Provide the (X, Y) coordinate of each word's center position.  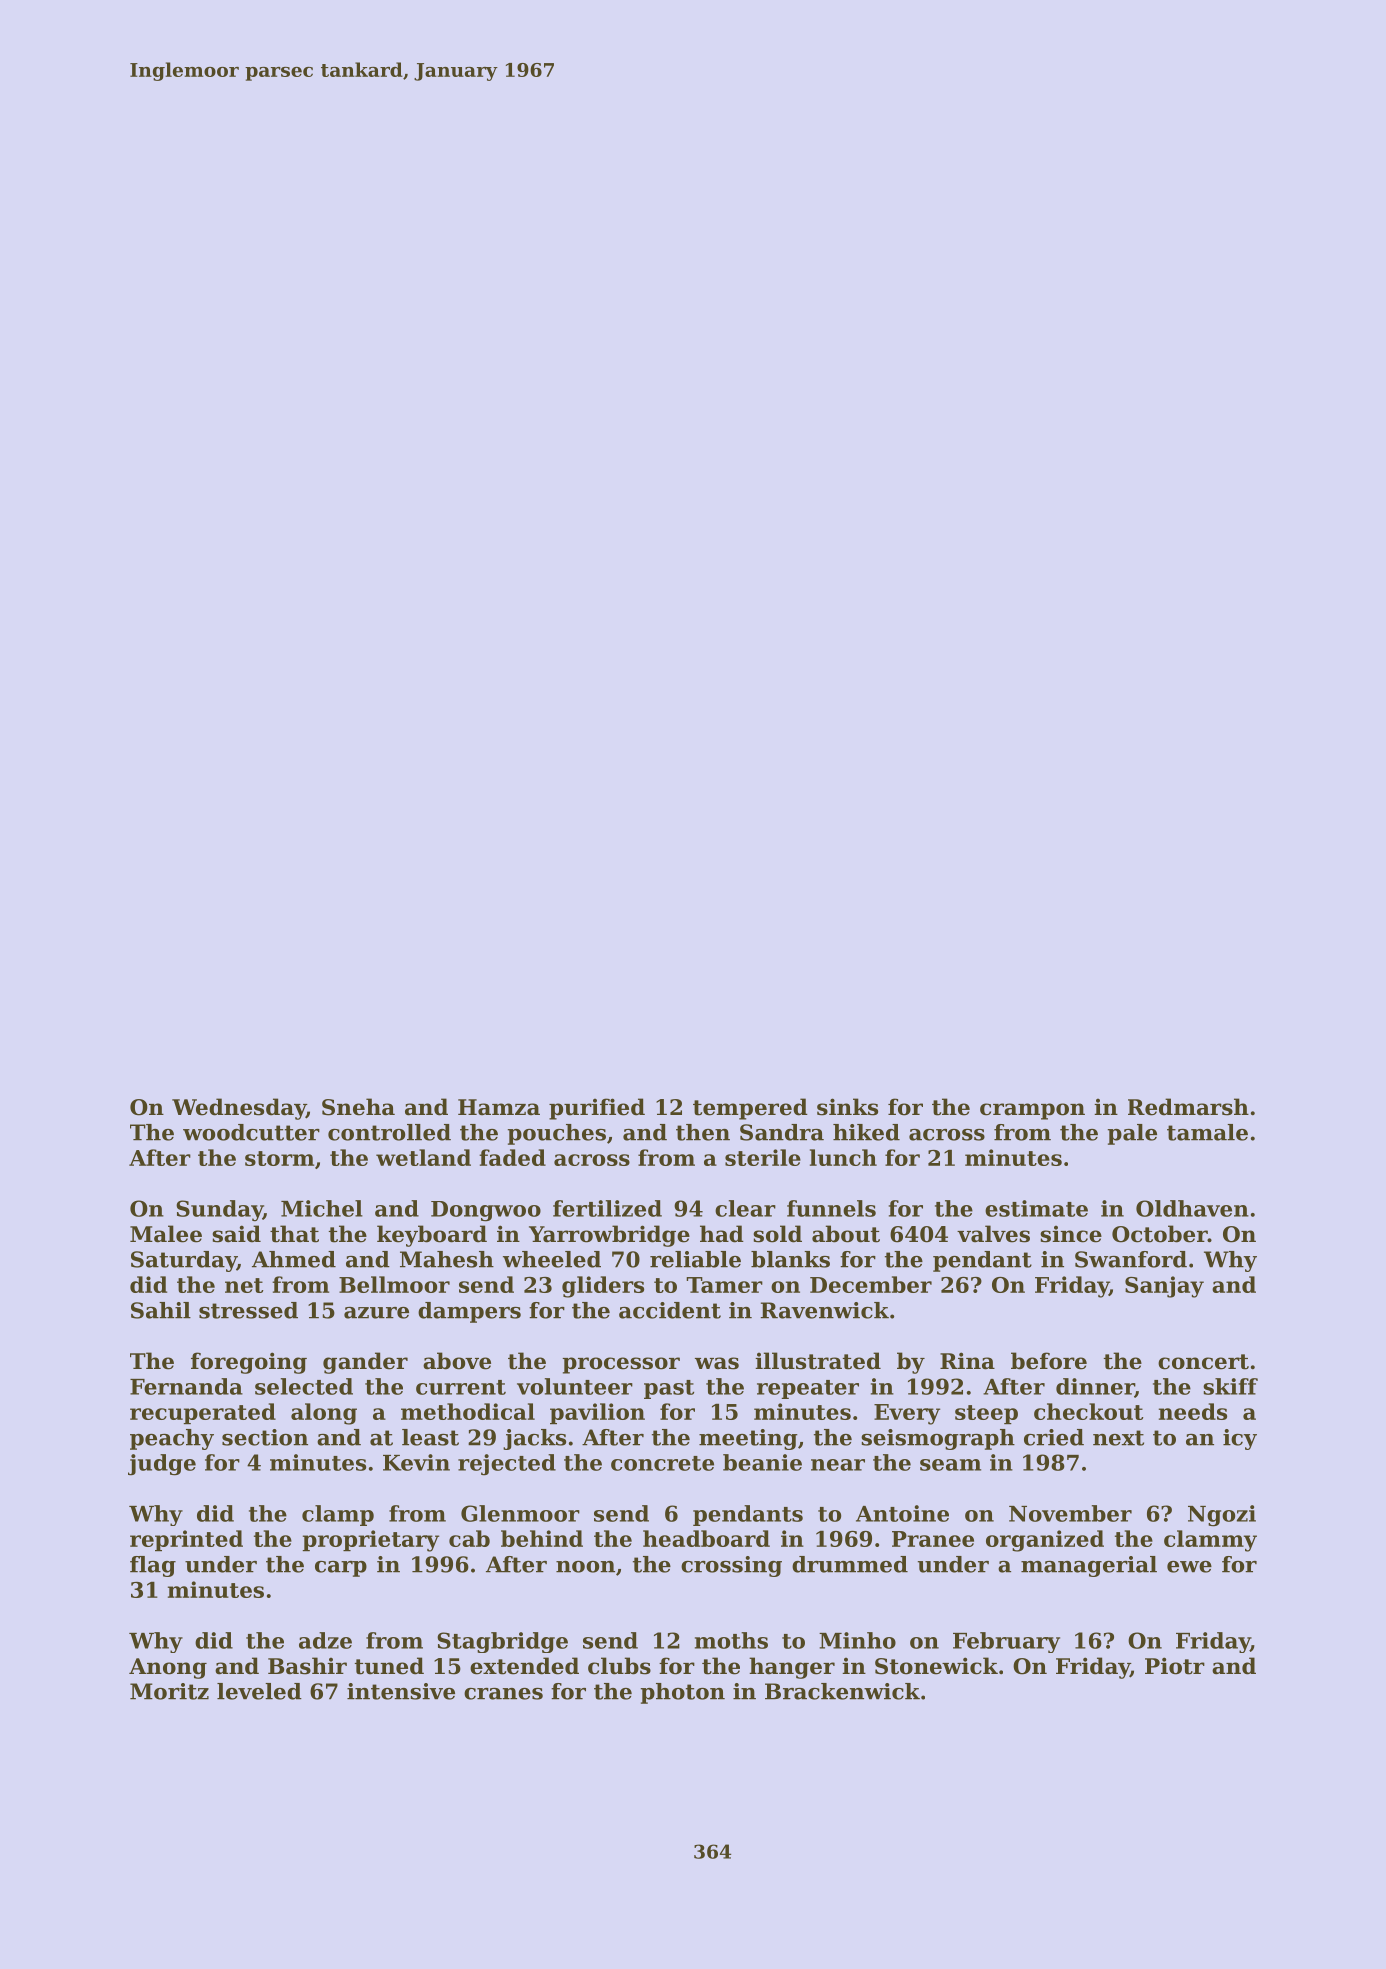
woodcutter (251, 1132)
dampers (469, 1312)
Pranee (933, 1539)
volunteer (575, 1386)
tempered (750, 1109)
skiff (1230, 1386)
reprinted (186, 1540)
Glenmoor (520, 1513)
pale (1132, 1134)
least (430, 1437)
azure (376, 1313)
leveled (259, 1691)
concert (1203, 1362)
